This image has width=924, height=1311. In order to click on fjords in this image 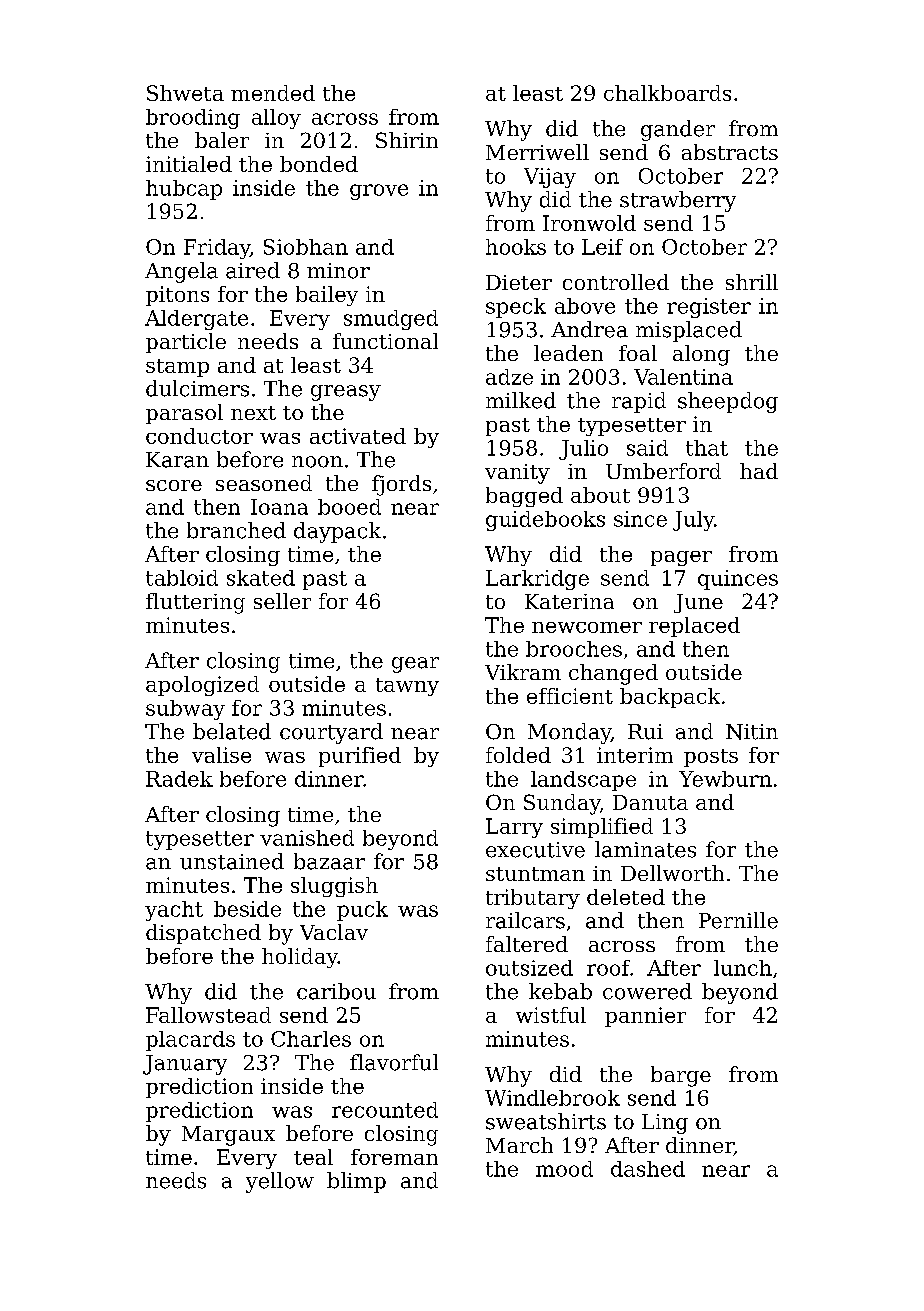, I will do `click(401, 485)`.
